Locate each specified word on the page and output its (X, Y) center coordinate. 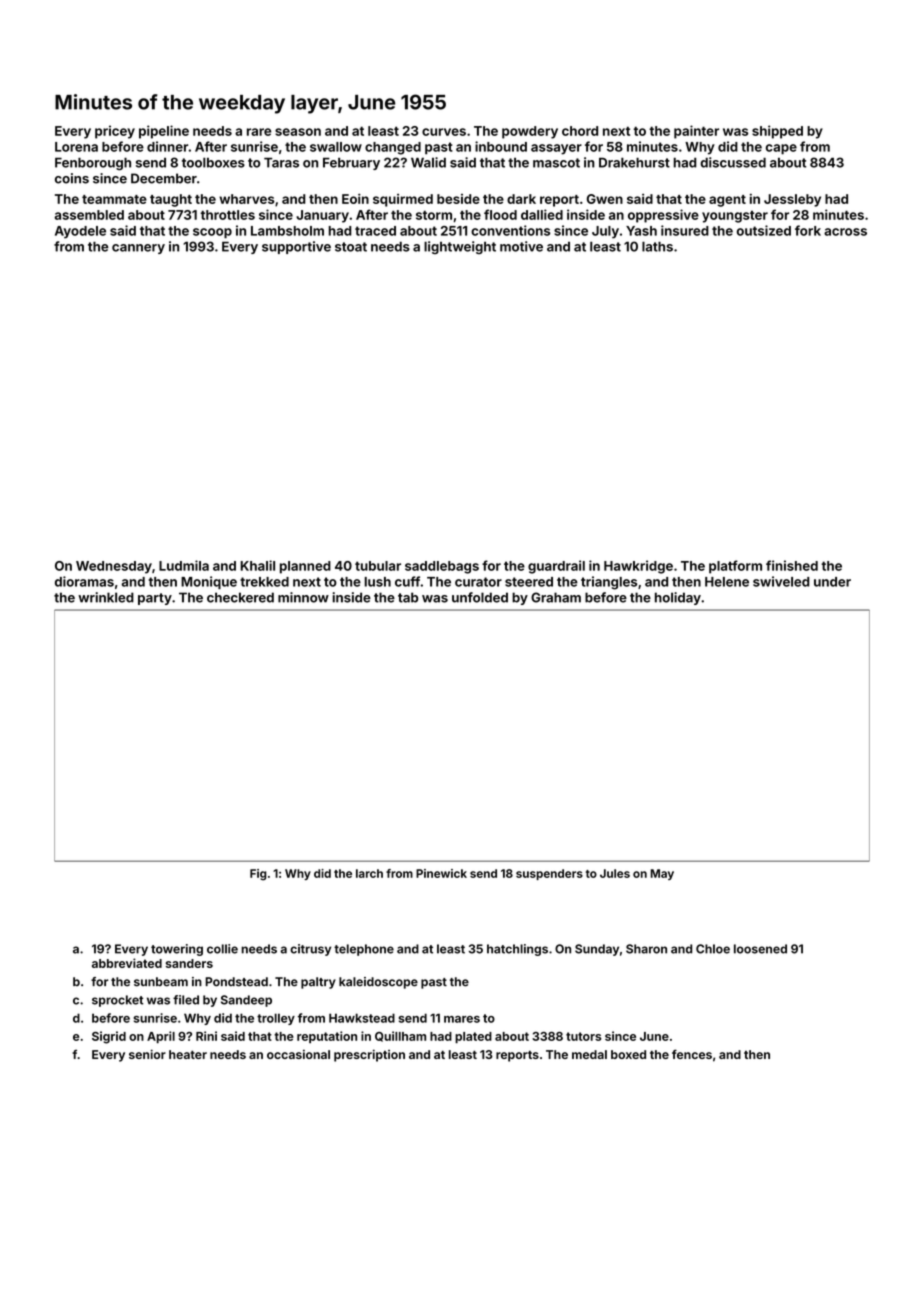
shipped (777, 132)
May (662, 874)
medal (589, 1054)
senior (147, 1054)
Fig (258, 875)
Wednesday (114, 567)
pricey (115, 132)
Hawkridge (638, 567)
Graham (556, 597)
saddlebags (442, 567)
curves (444, 132)
